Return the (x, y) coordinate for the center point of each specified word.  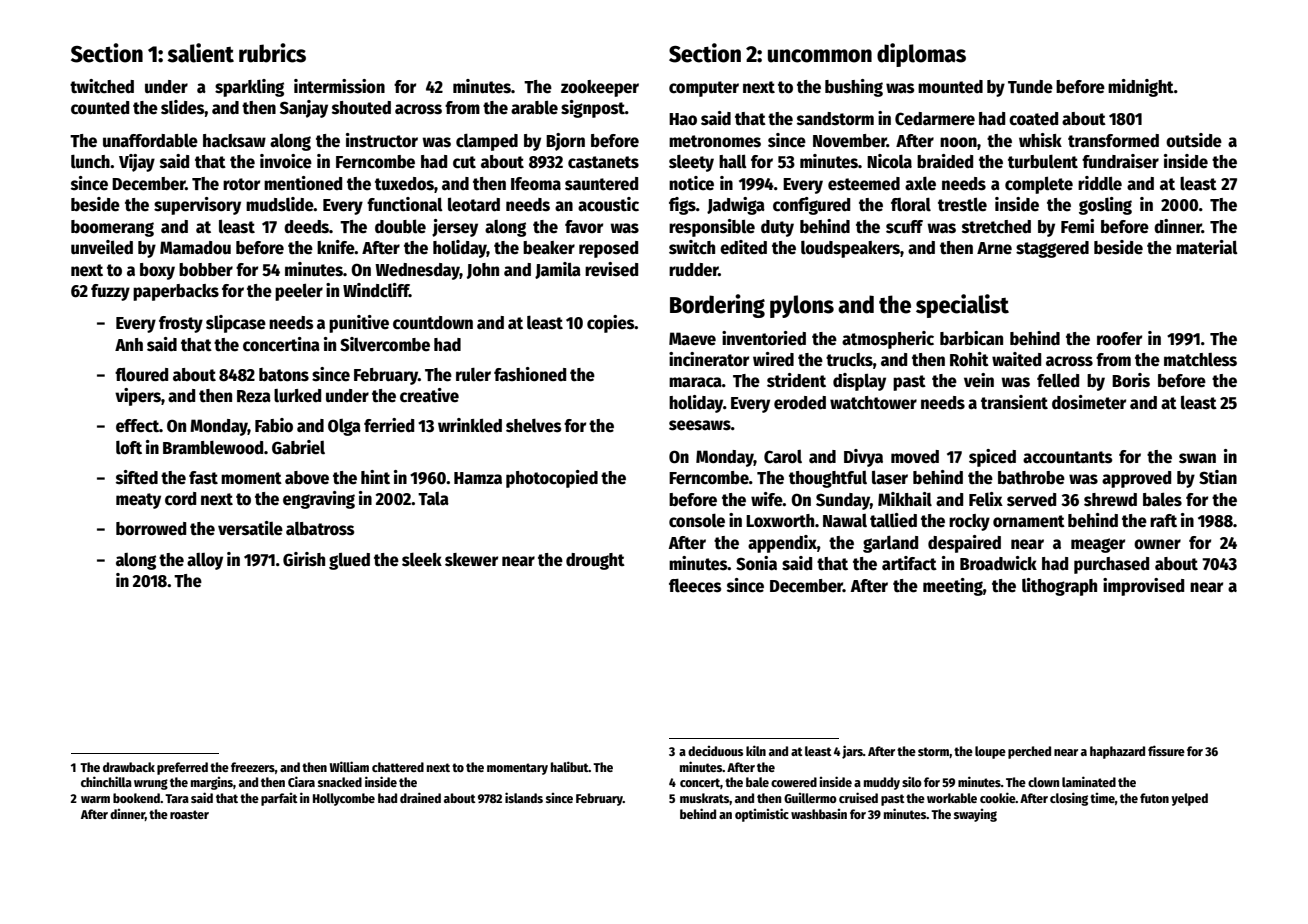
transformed (1113, 141)
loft (129, 448)
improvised (1143, 587)
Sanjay (304, 109)
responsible (712, 228)
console (697, 521)
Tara (177, 798)
